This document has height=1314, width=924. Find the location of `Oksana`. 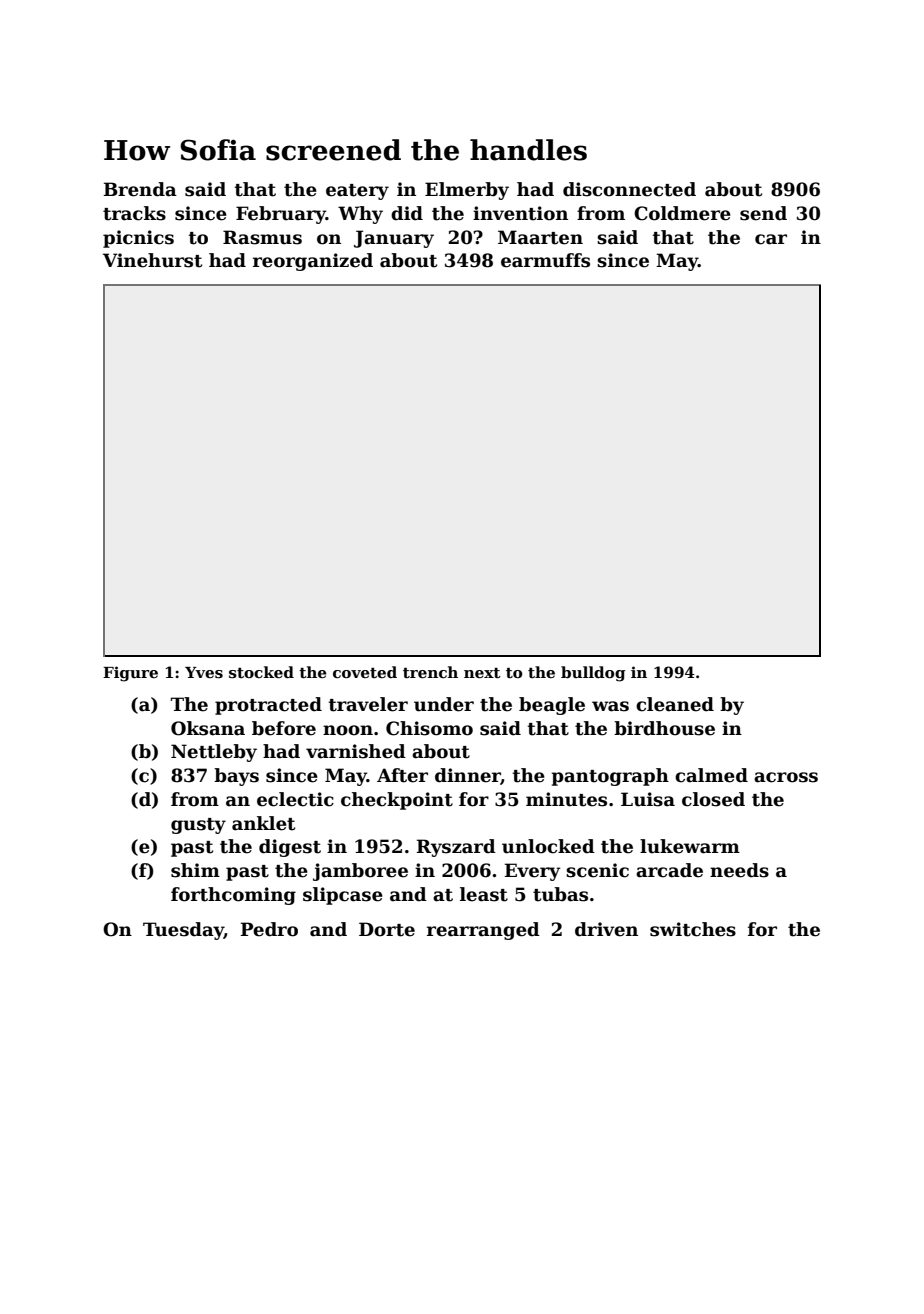

Oksana is located at coordinates (208, 728).
